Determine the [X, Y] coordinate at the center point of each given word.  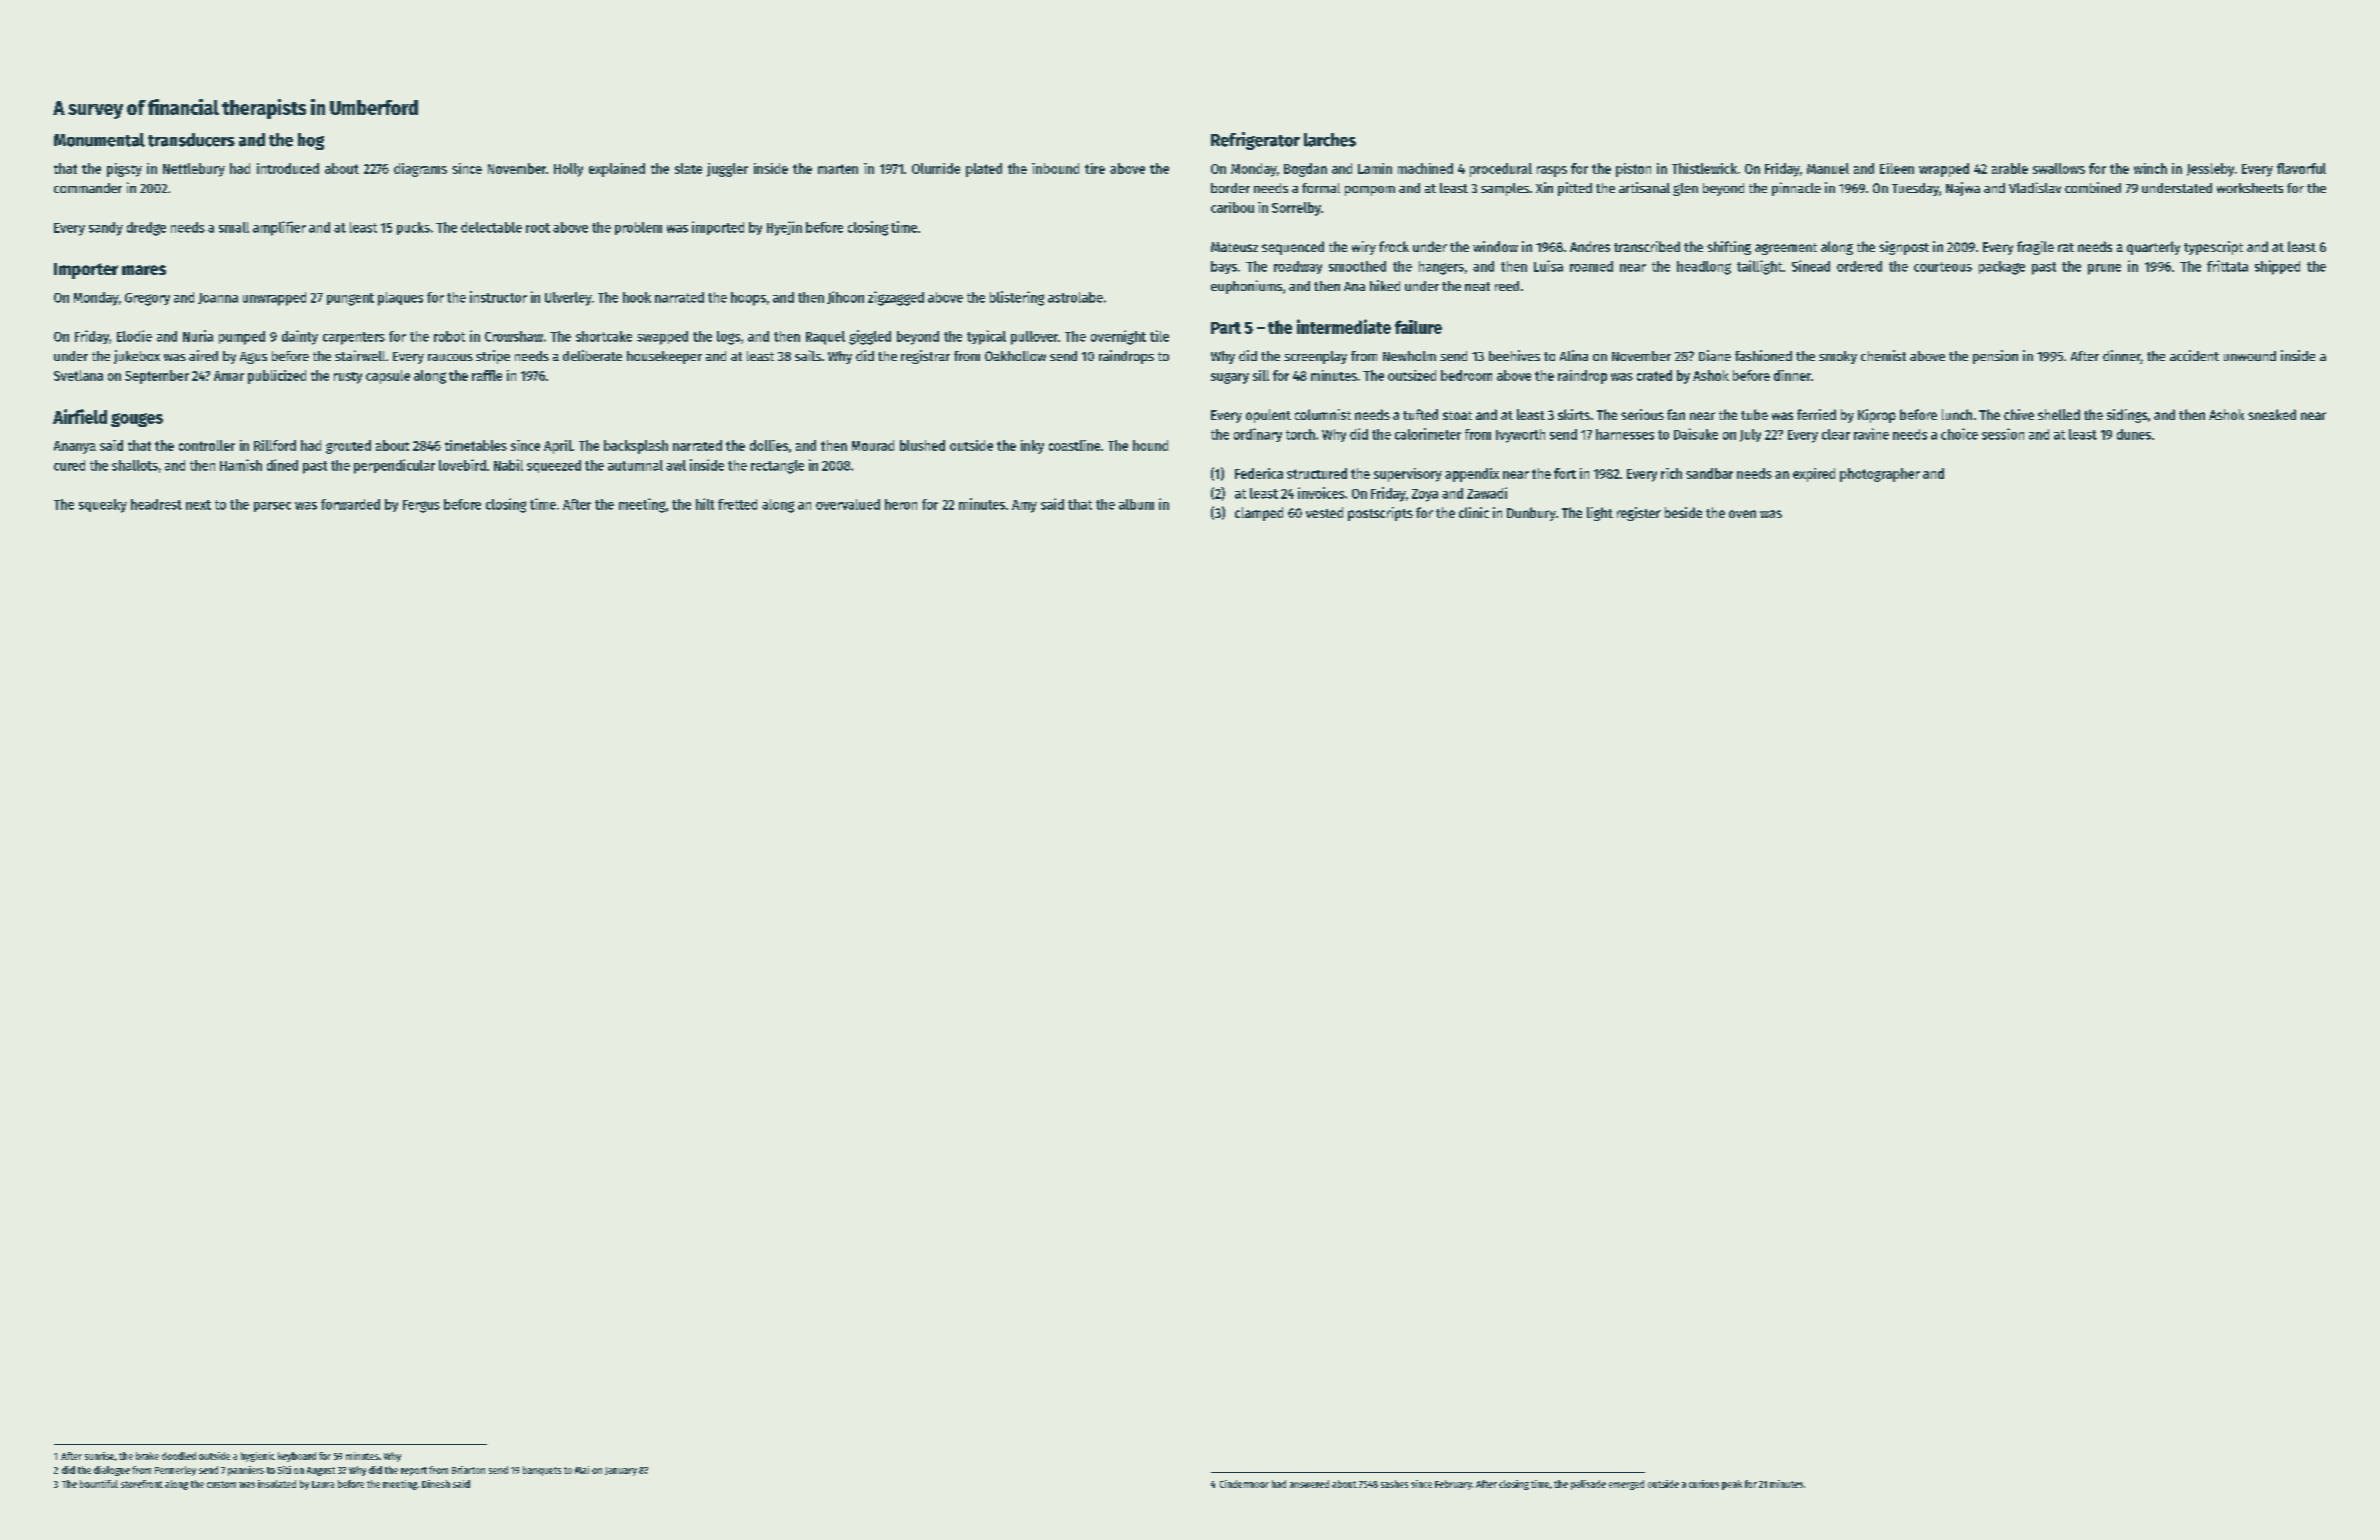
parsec [272, 507]
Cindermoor [1244, 1484]
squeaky [103, 506]
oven [1742, 514]
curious [1704, 1484]
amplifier [279, 228]
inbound [1055, 168]
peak [1732, 1485]
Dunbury [1531, 514]
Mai [582, 1470]
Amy [1024, 506]
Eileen [1897, 168]
